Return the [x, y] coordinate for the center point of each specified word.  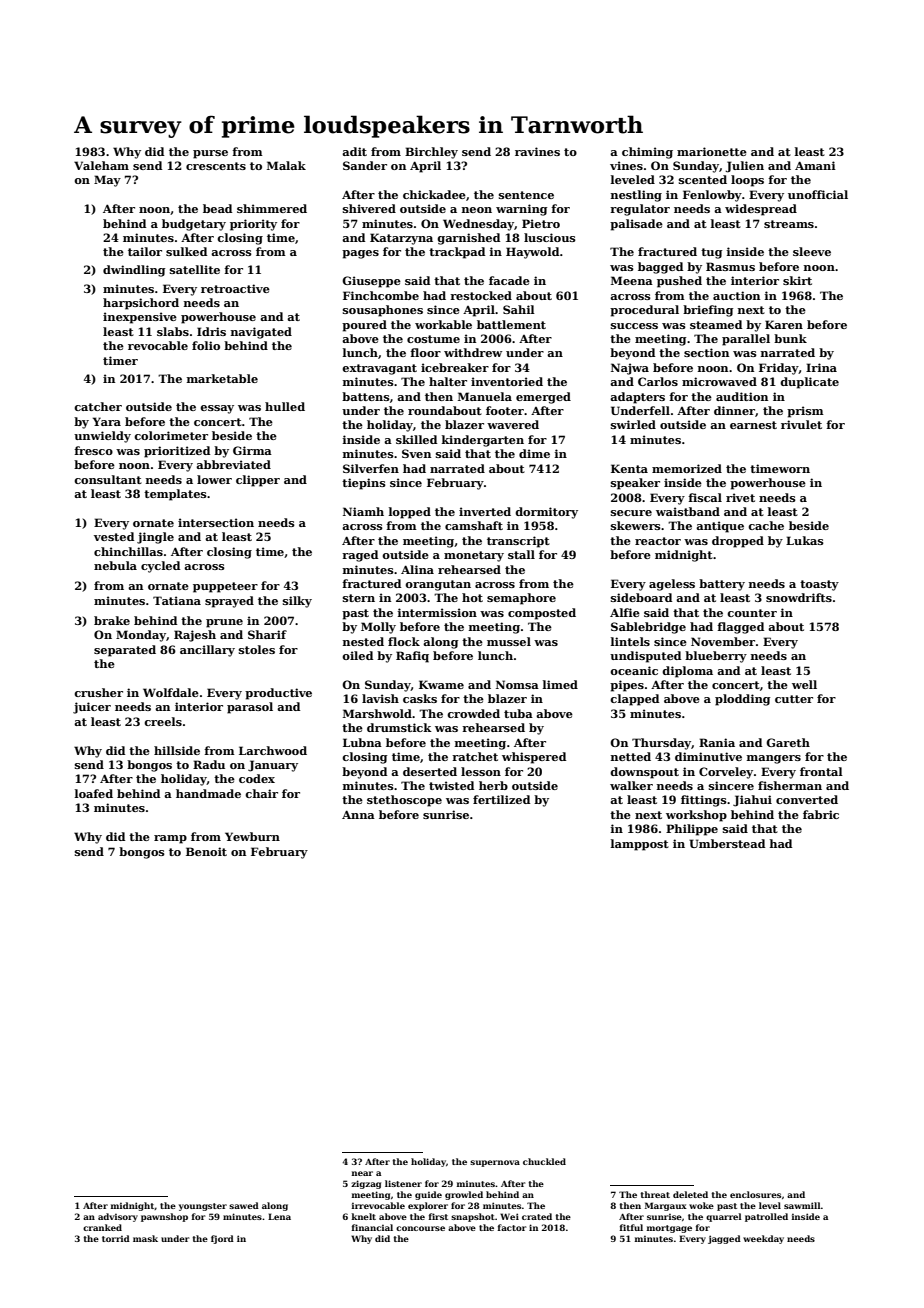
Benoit [206, 851]
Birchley [431, 153]
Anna [358, 814]
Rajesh [195, 636]
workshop [696, 816]
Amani [815, 165]
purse [210, 154]
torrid [116, 1238]
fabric [821, 814]
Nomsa [517, 684]
